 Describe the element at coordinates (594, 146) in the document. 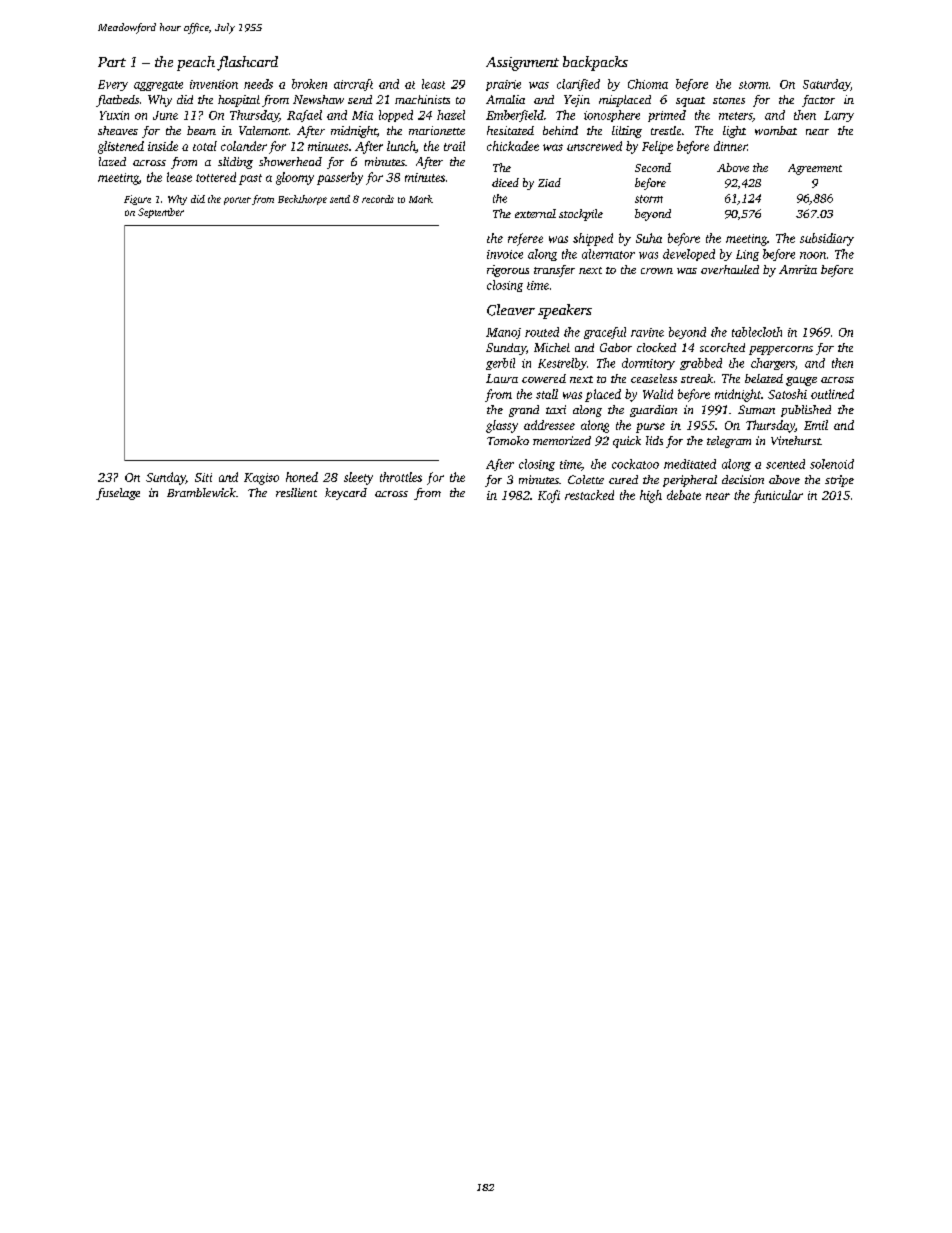

I see `unscrewed` at that location.
